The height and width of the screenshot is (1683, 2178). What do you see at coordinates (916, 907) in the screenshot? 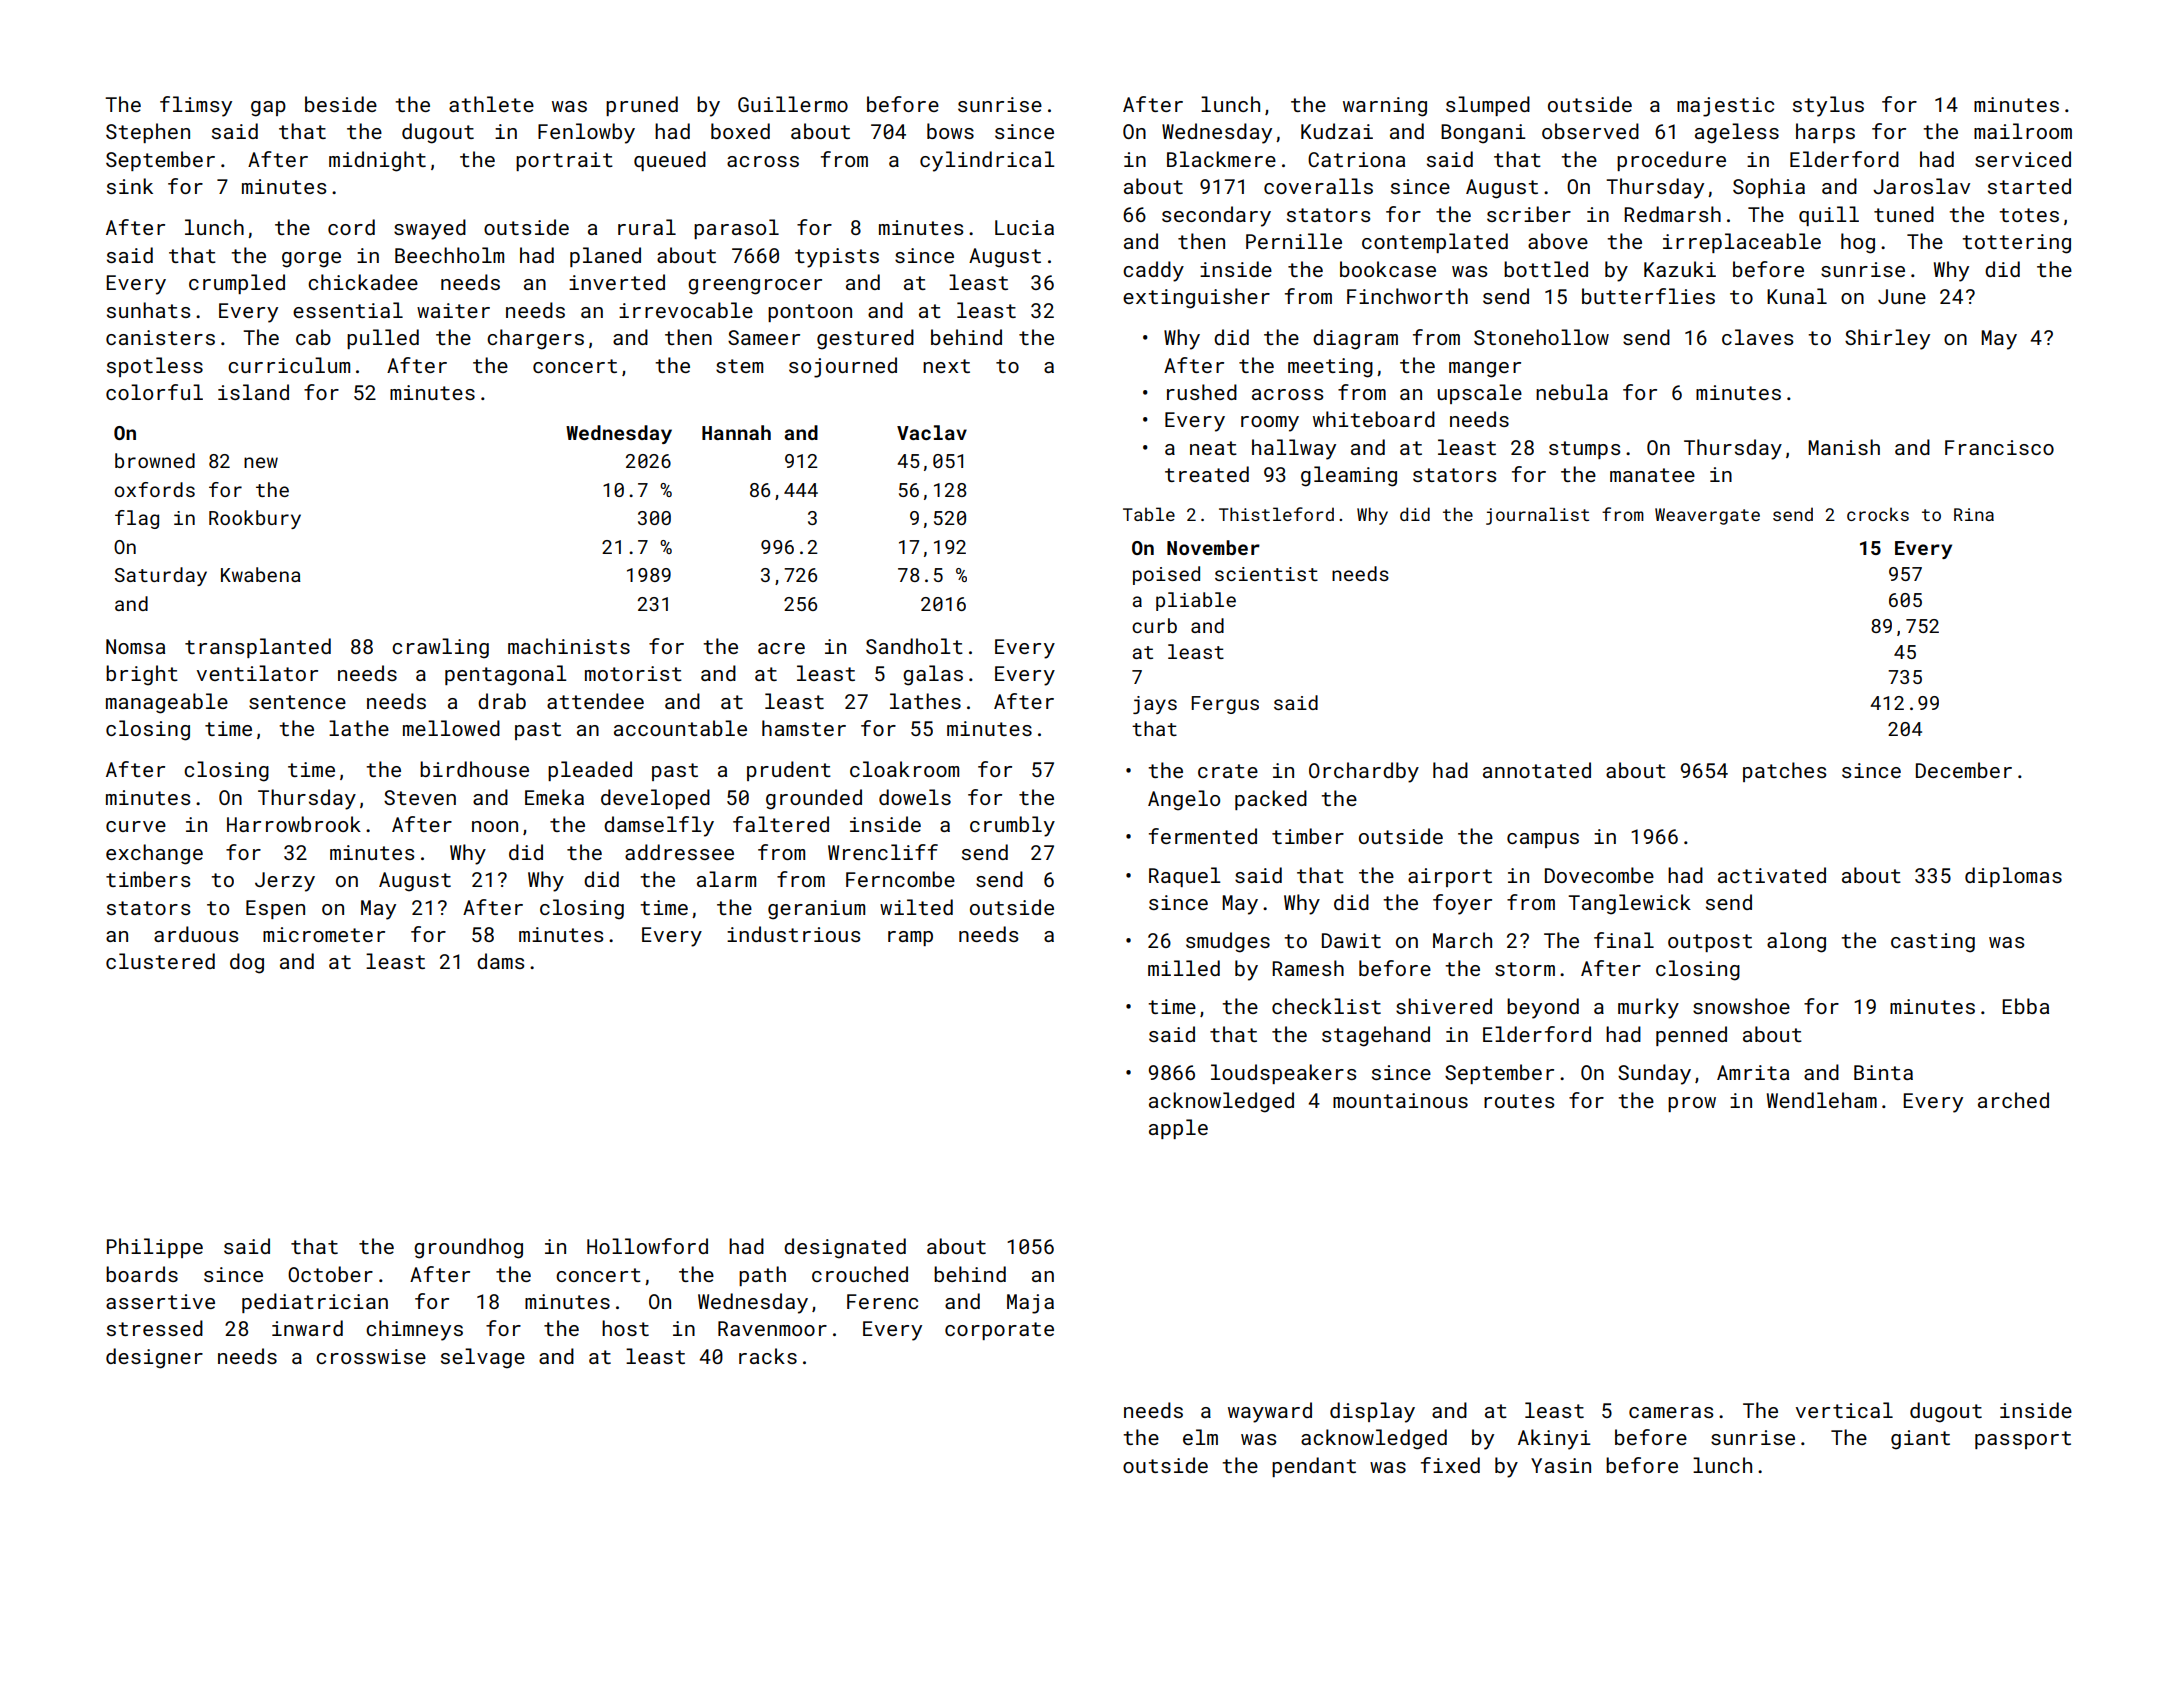
I see `wilted` at bounding box center [916, 907].
